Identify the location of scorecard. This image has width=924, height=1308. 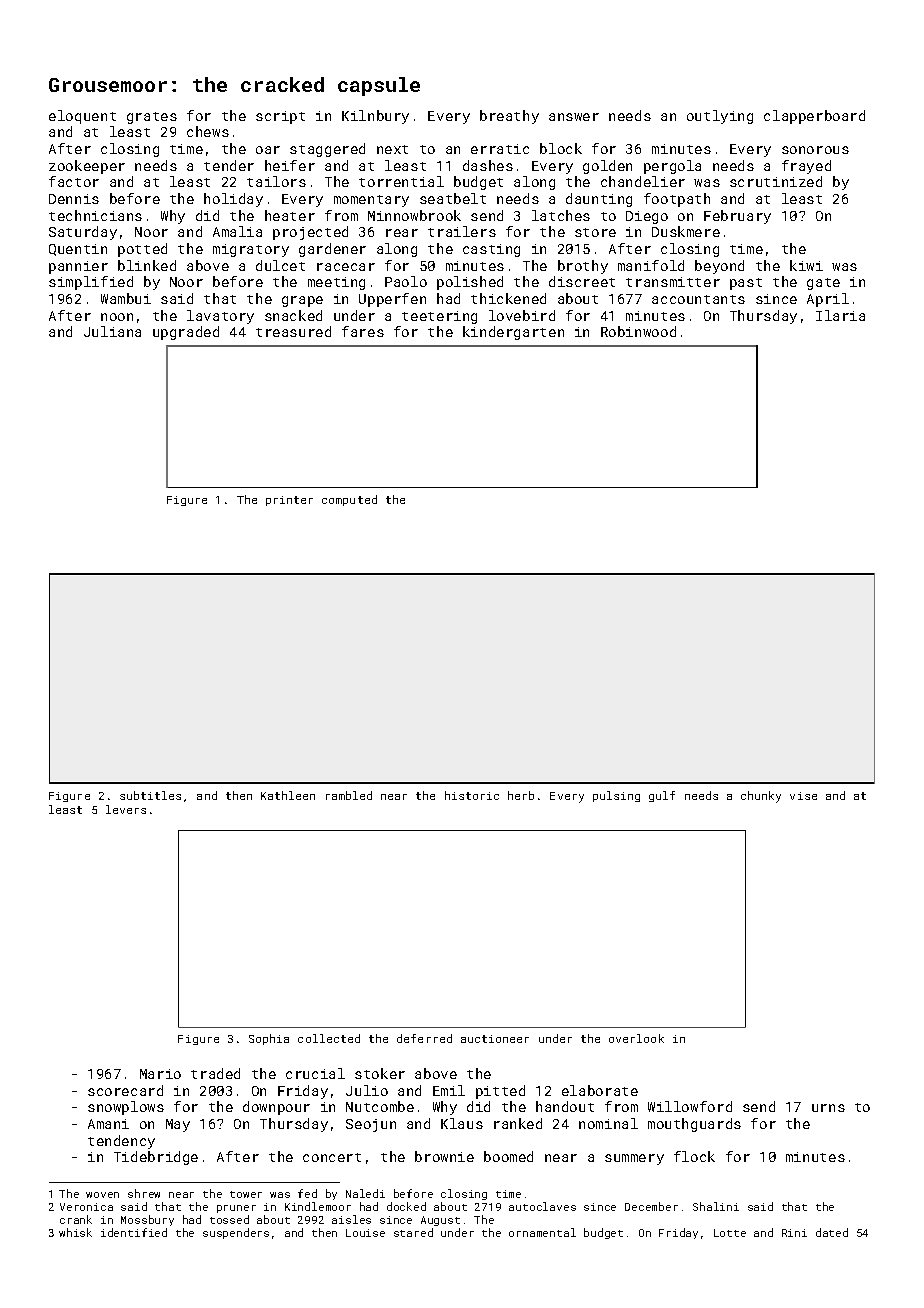
(125, 1090).
